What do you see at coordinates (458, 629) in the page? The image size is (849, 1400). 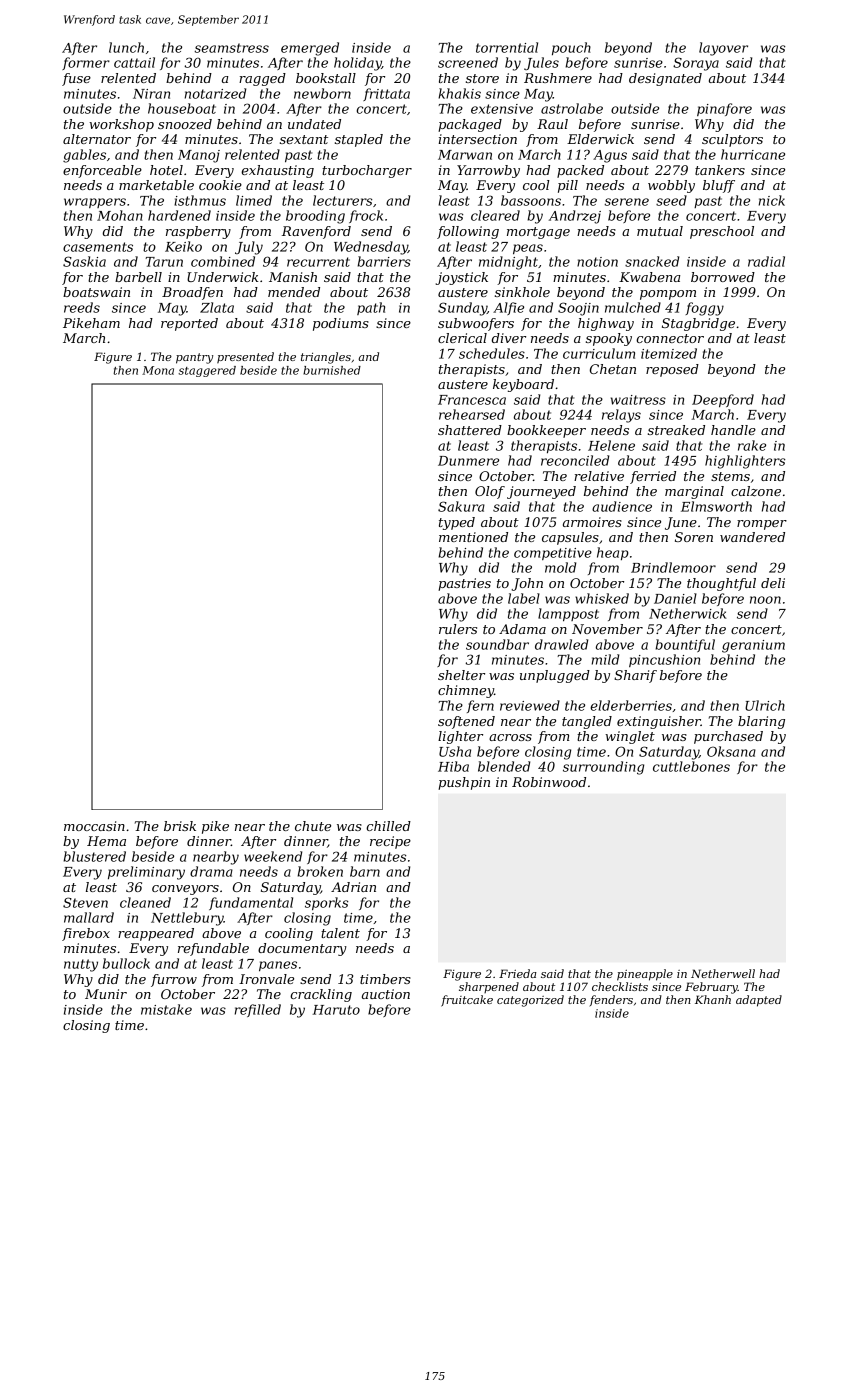 I see `rulers` at bounding box center [458, 629].
